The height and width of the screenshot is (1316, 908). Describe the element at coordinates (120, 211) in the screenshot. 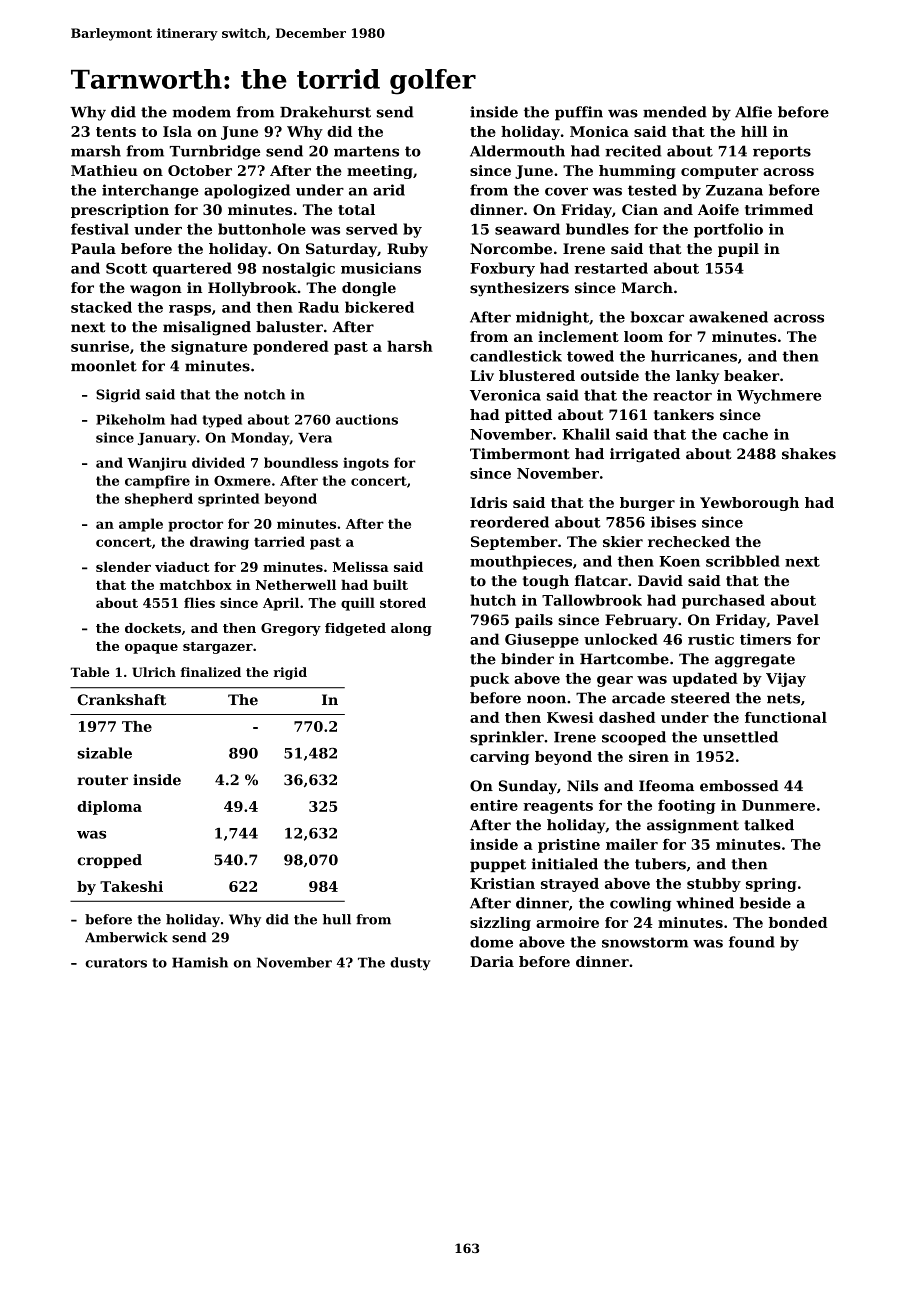

I see `prescription` at that location.
